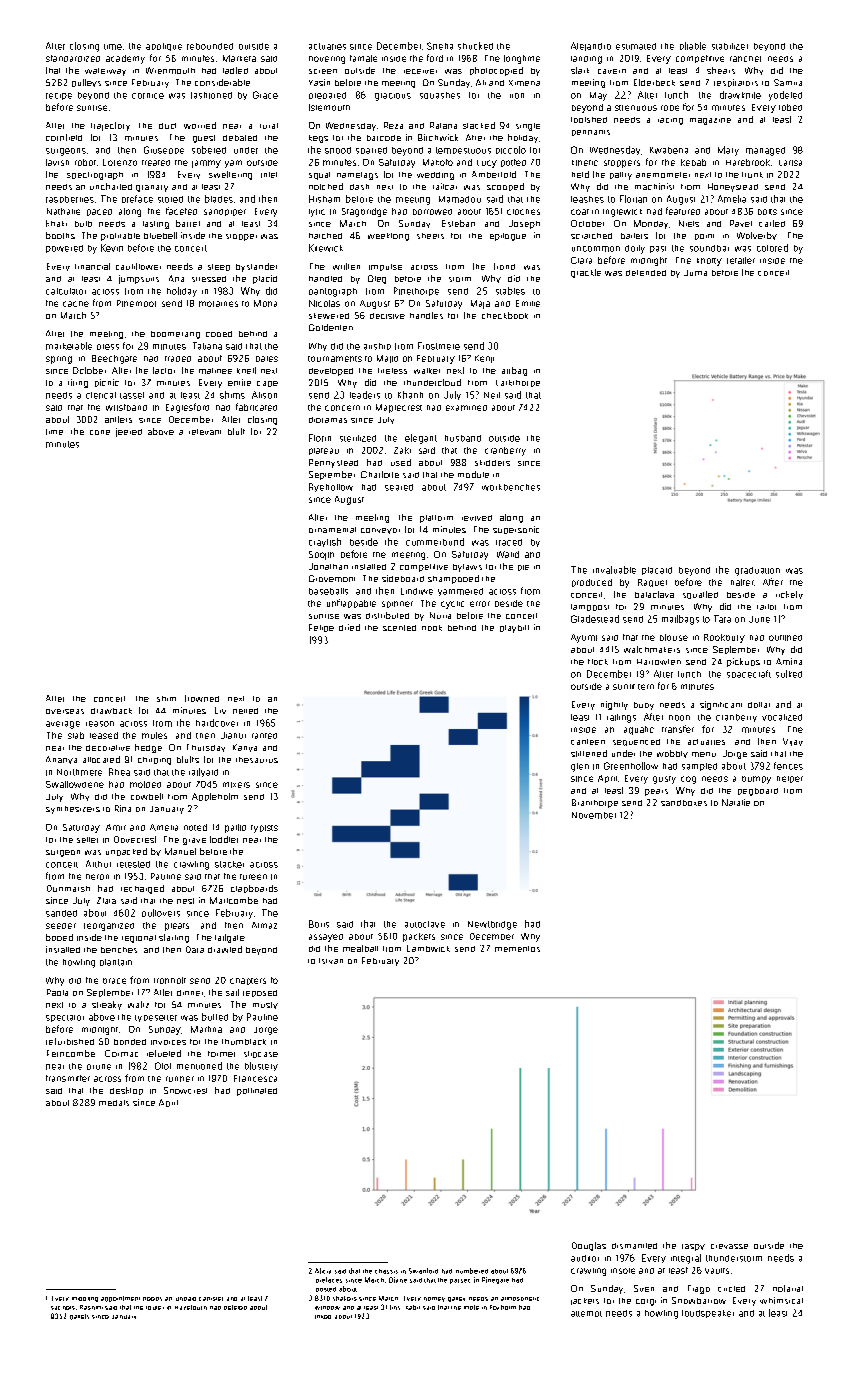 Image resolution: width=849 pixels, height=1400 pixels. What do you see at coordinates (114, 981) in the screenshot?
I see `brace` at bounding box center [114, 981].
